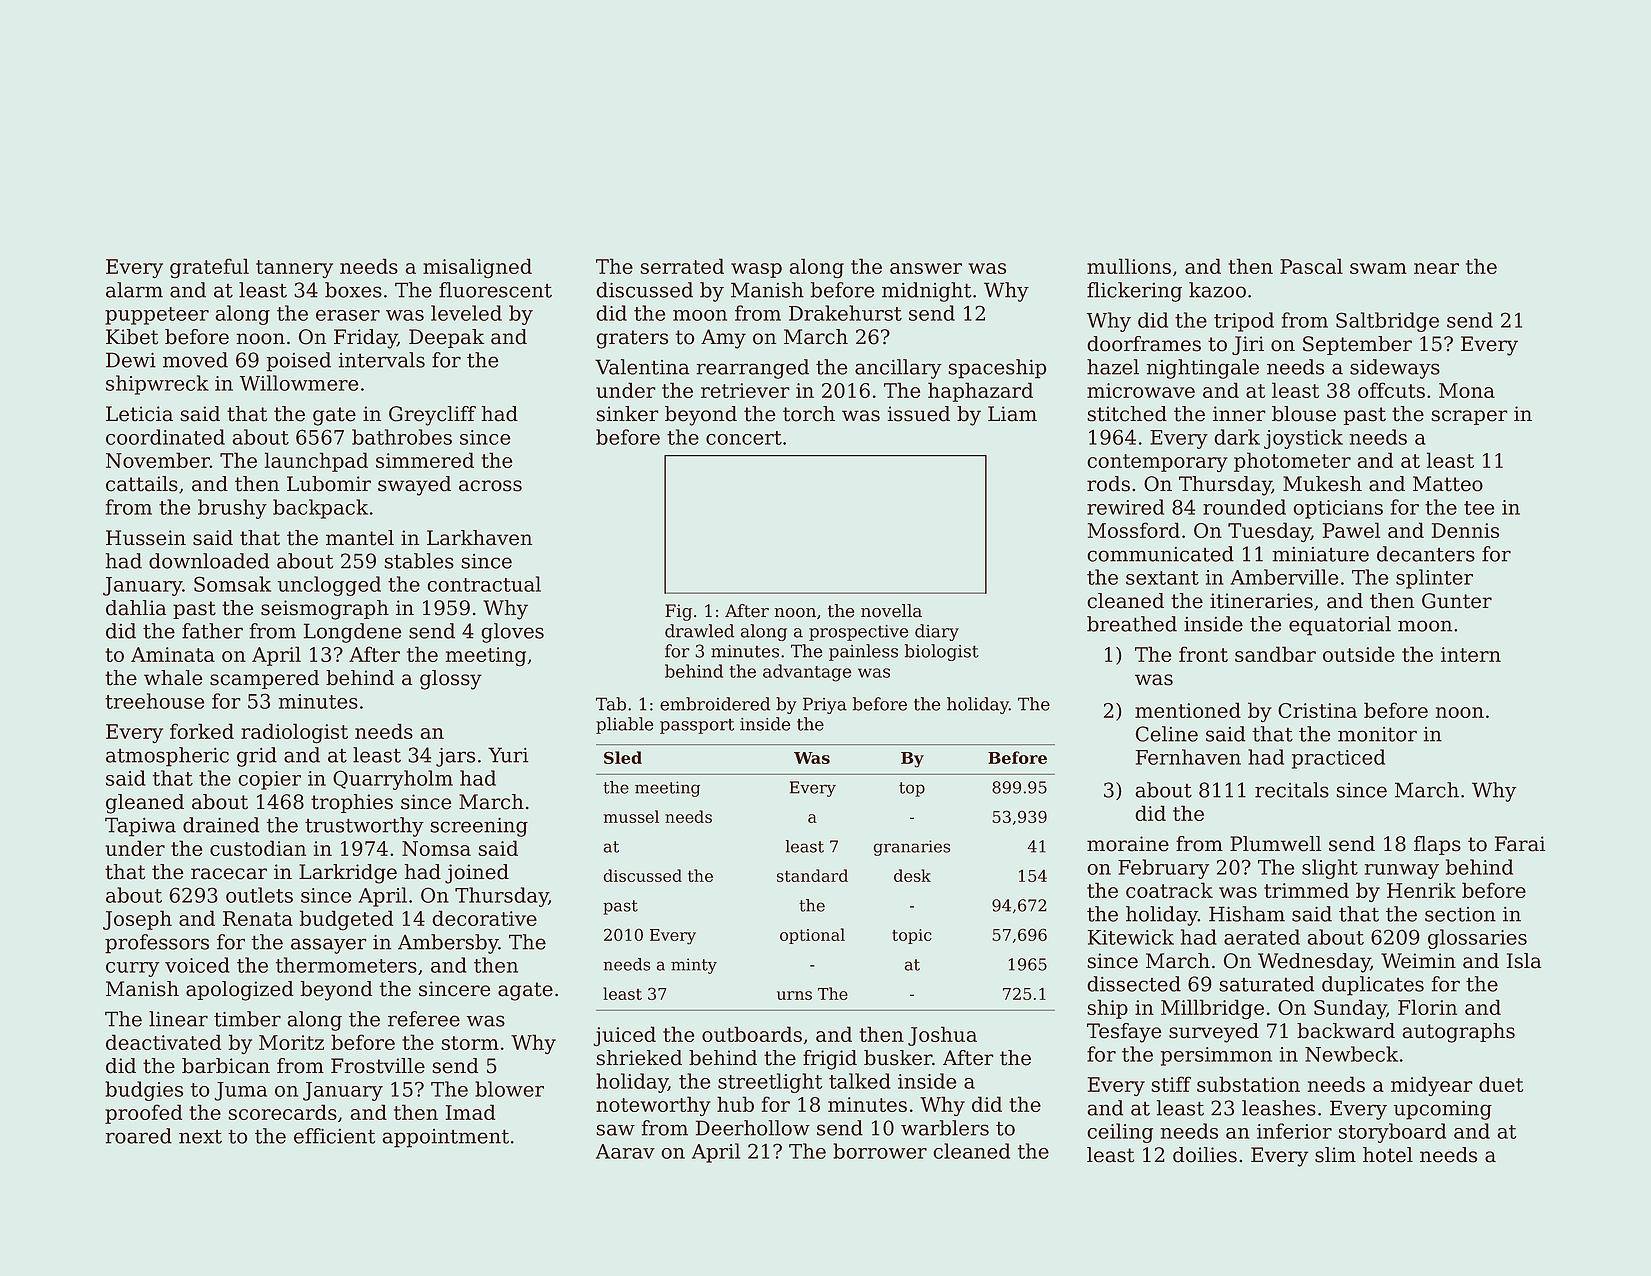  Describe the element at coordinates (393, 780) in the screenshot. I see `Quarryholm` at that location.
